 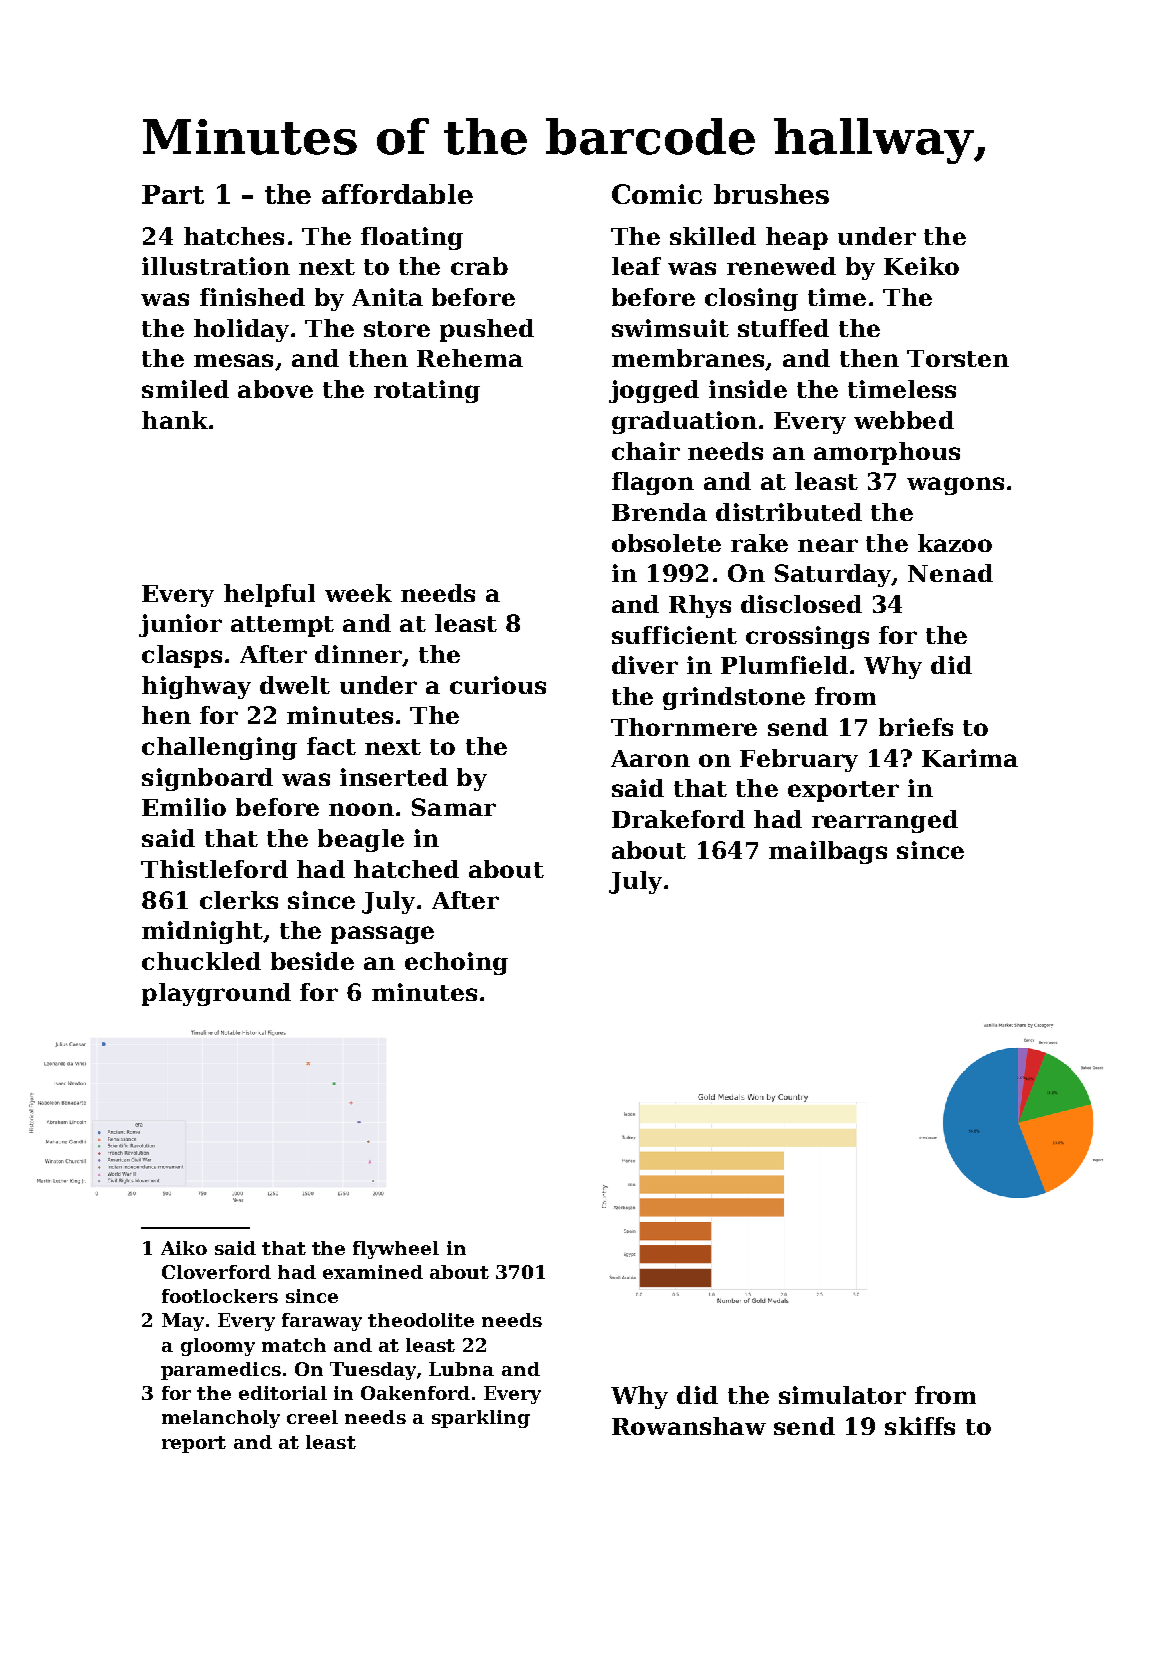 I want to click on rearranged, so click(x=885, y=821).
